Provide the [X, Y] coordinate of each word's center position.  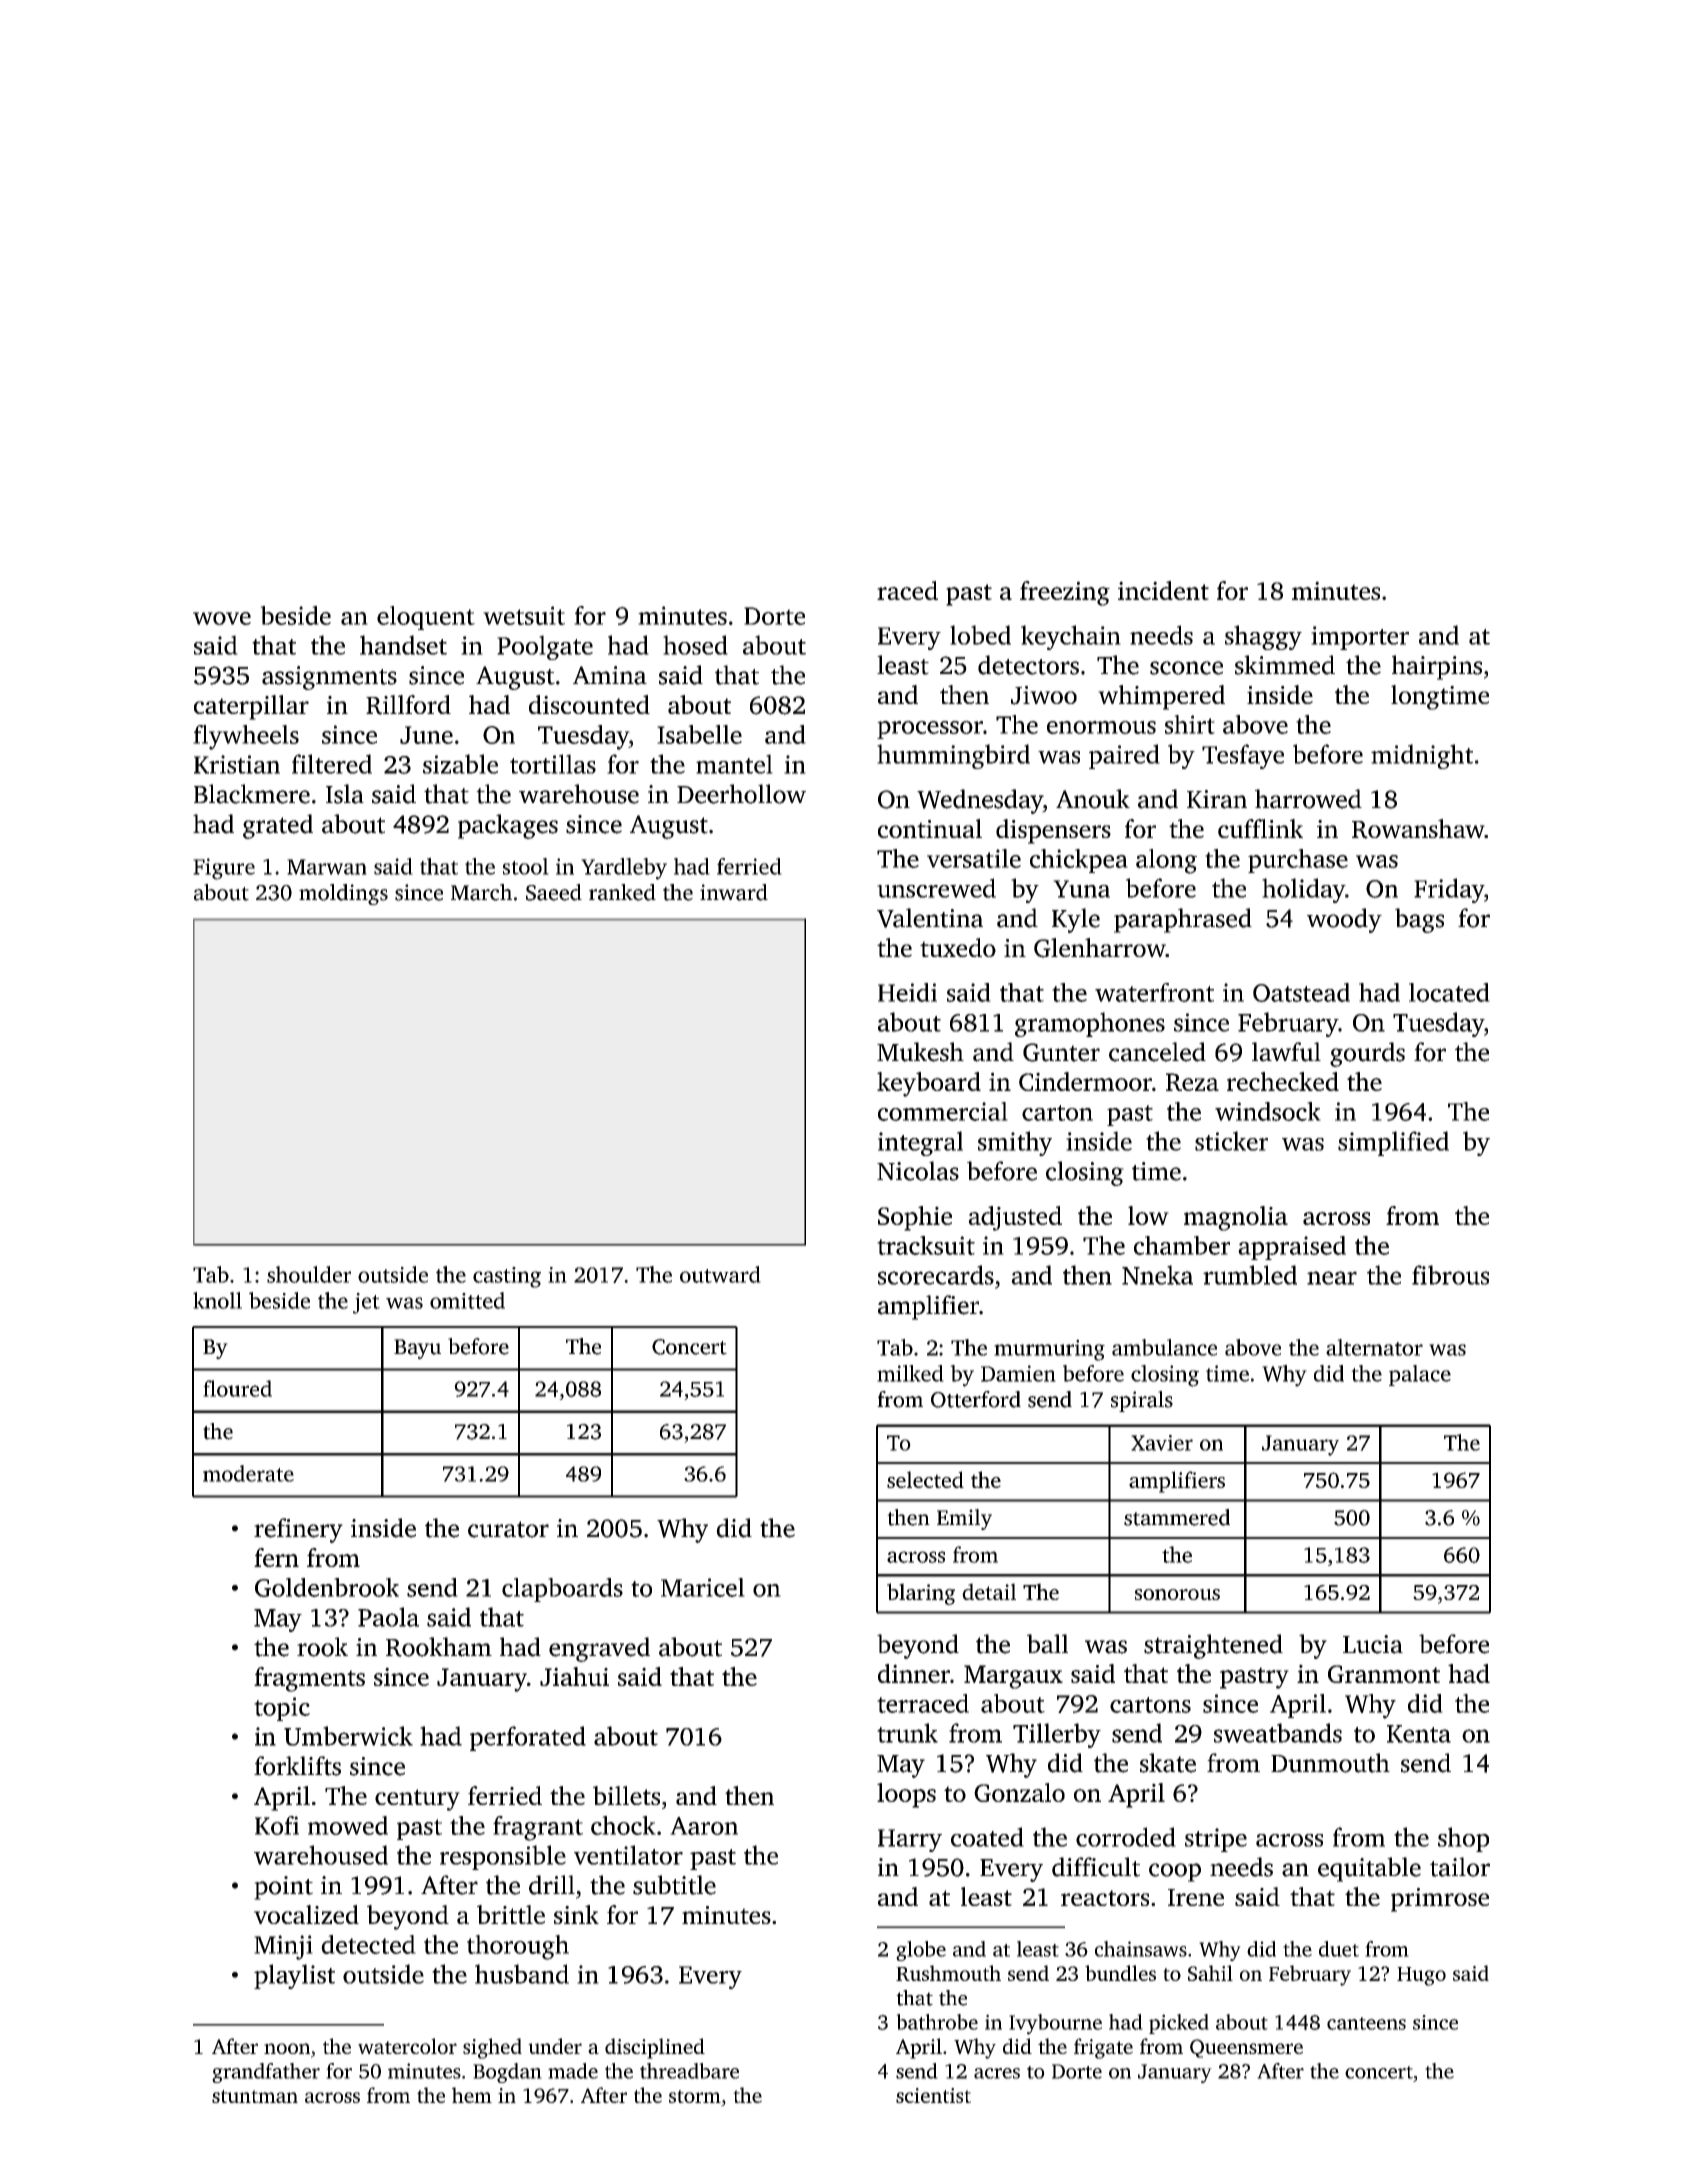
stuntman [255, 2096]
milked [910, 1373]
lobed [980, 635]
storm [695, 2096]
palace [1420, 1375]
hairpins [1437, 667]
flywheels [246, 737]
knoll [217, 1300]
